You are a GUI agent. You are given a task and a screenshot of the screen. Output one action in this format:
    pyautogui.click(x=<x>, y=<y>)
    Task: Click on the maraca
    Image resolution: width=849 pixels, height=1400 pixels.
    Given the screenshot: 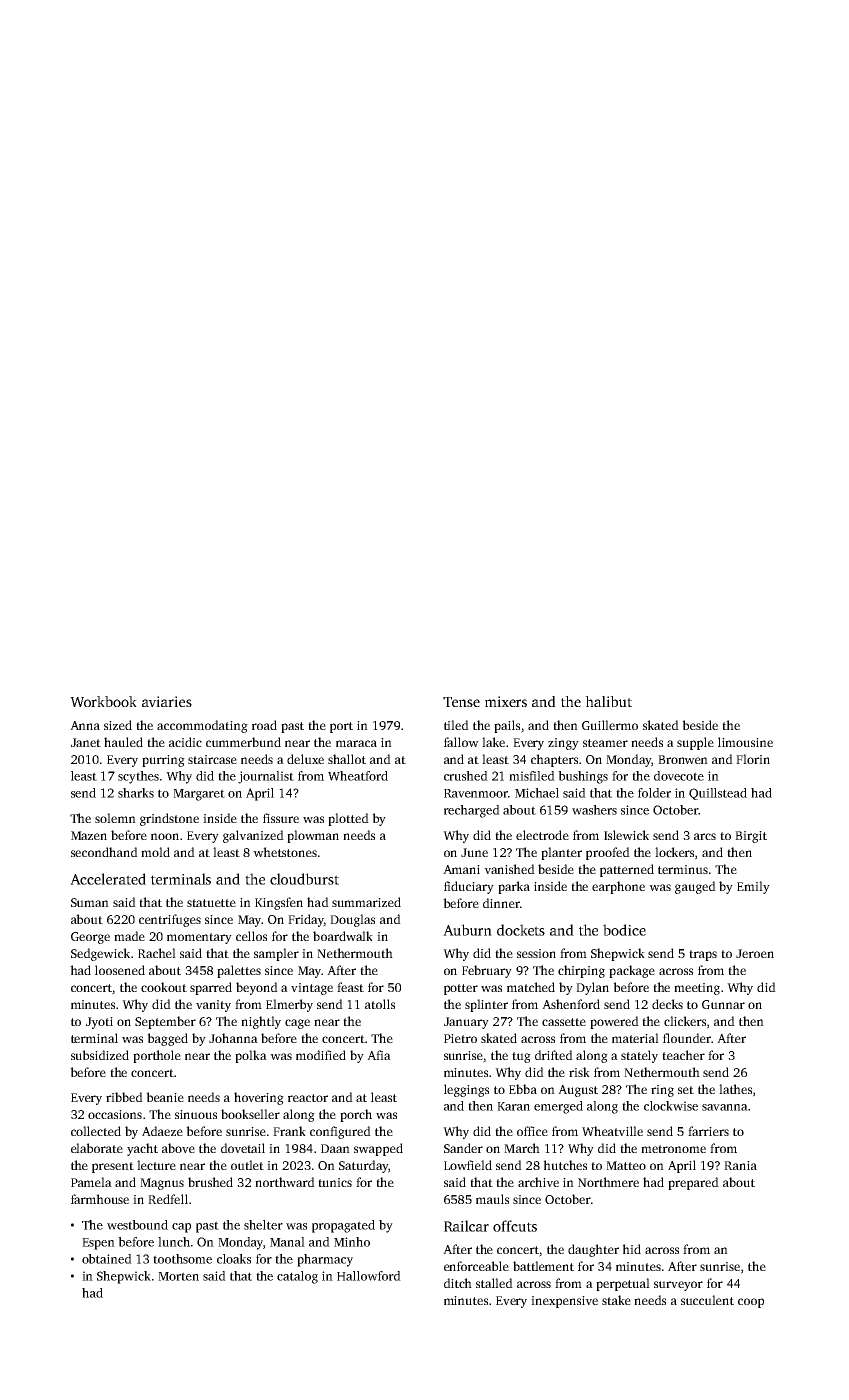 What is the action you would take?
    pyautogui.click(x=356, y=743)
